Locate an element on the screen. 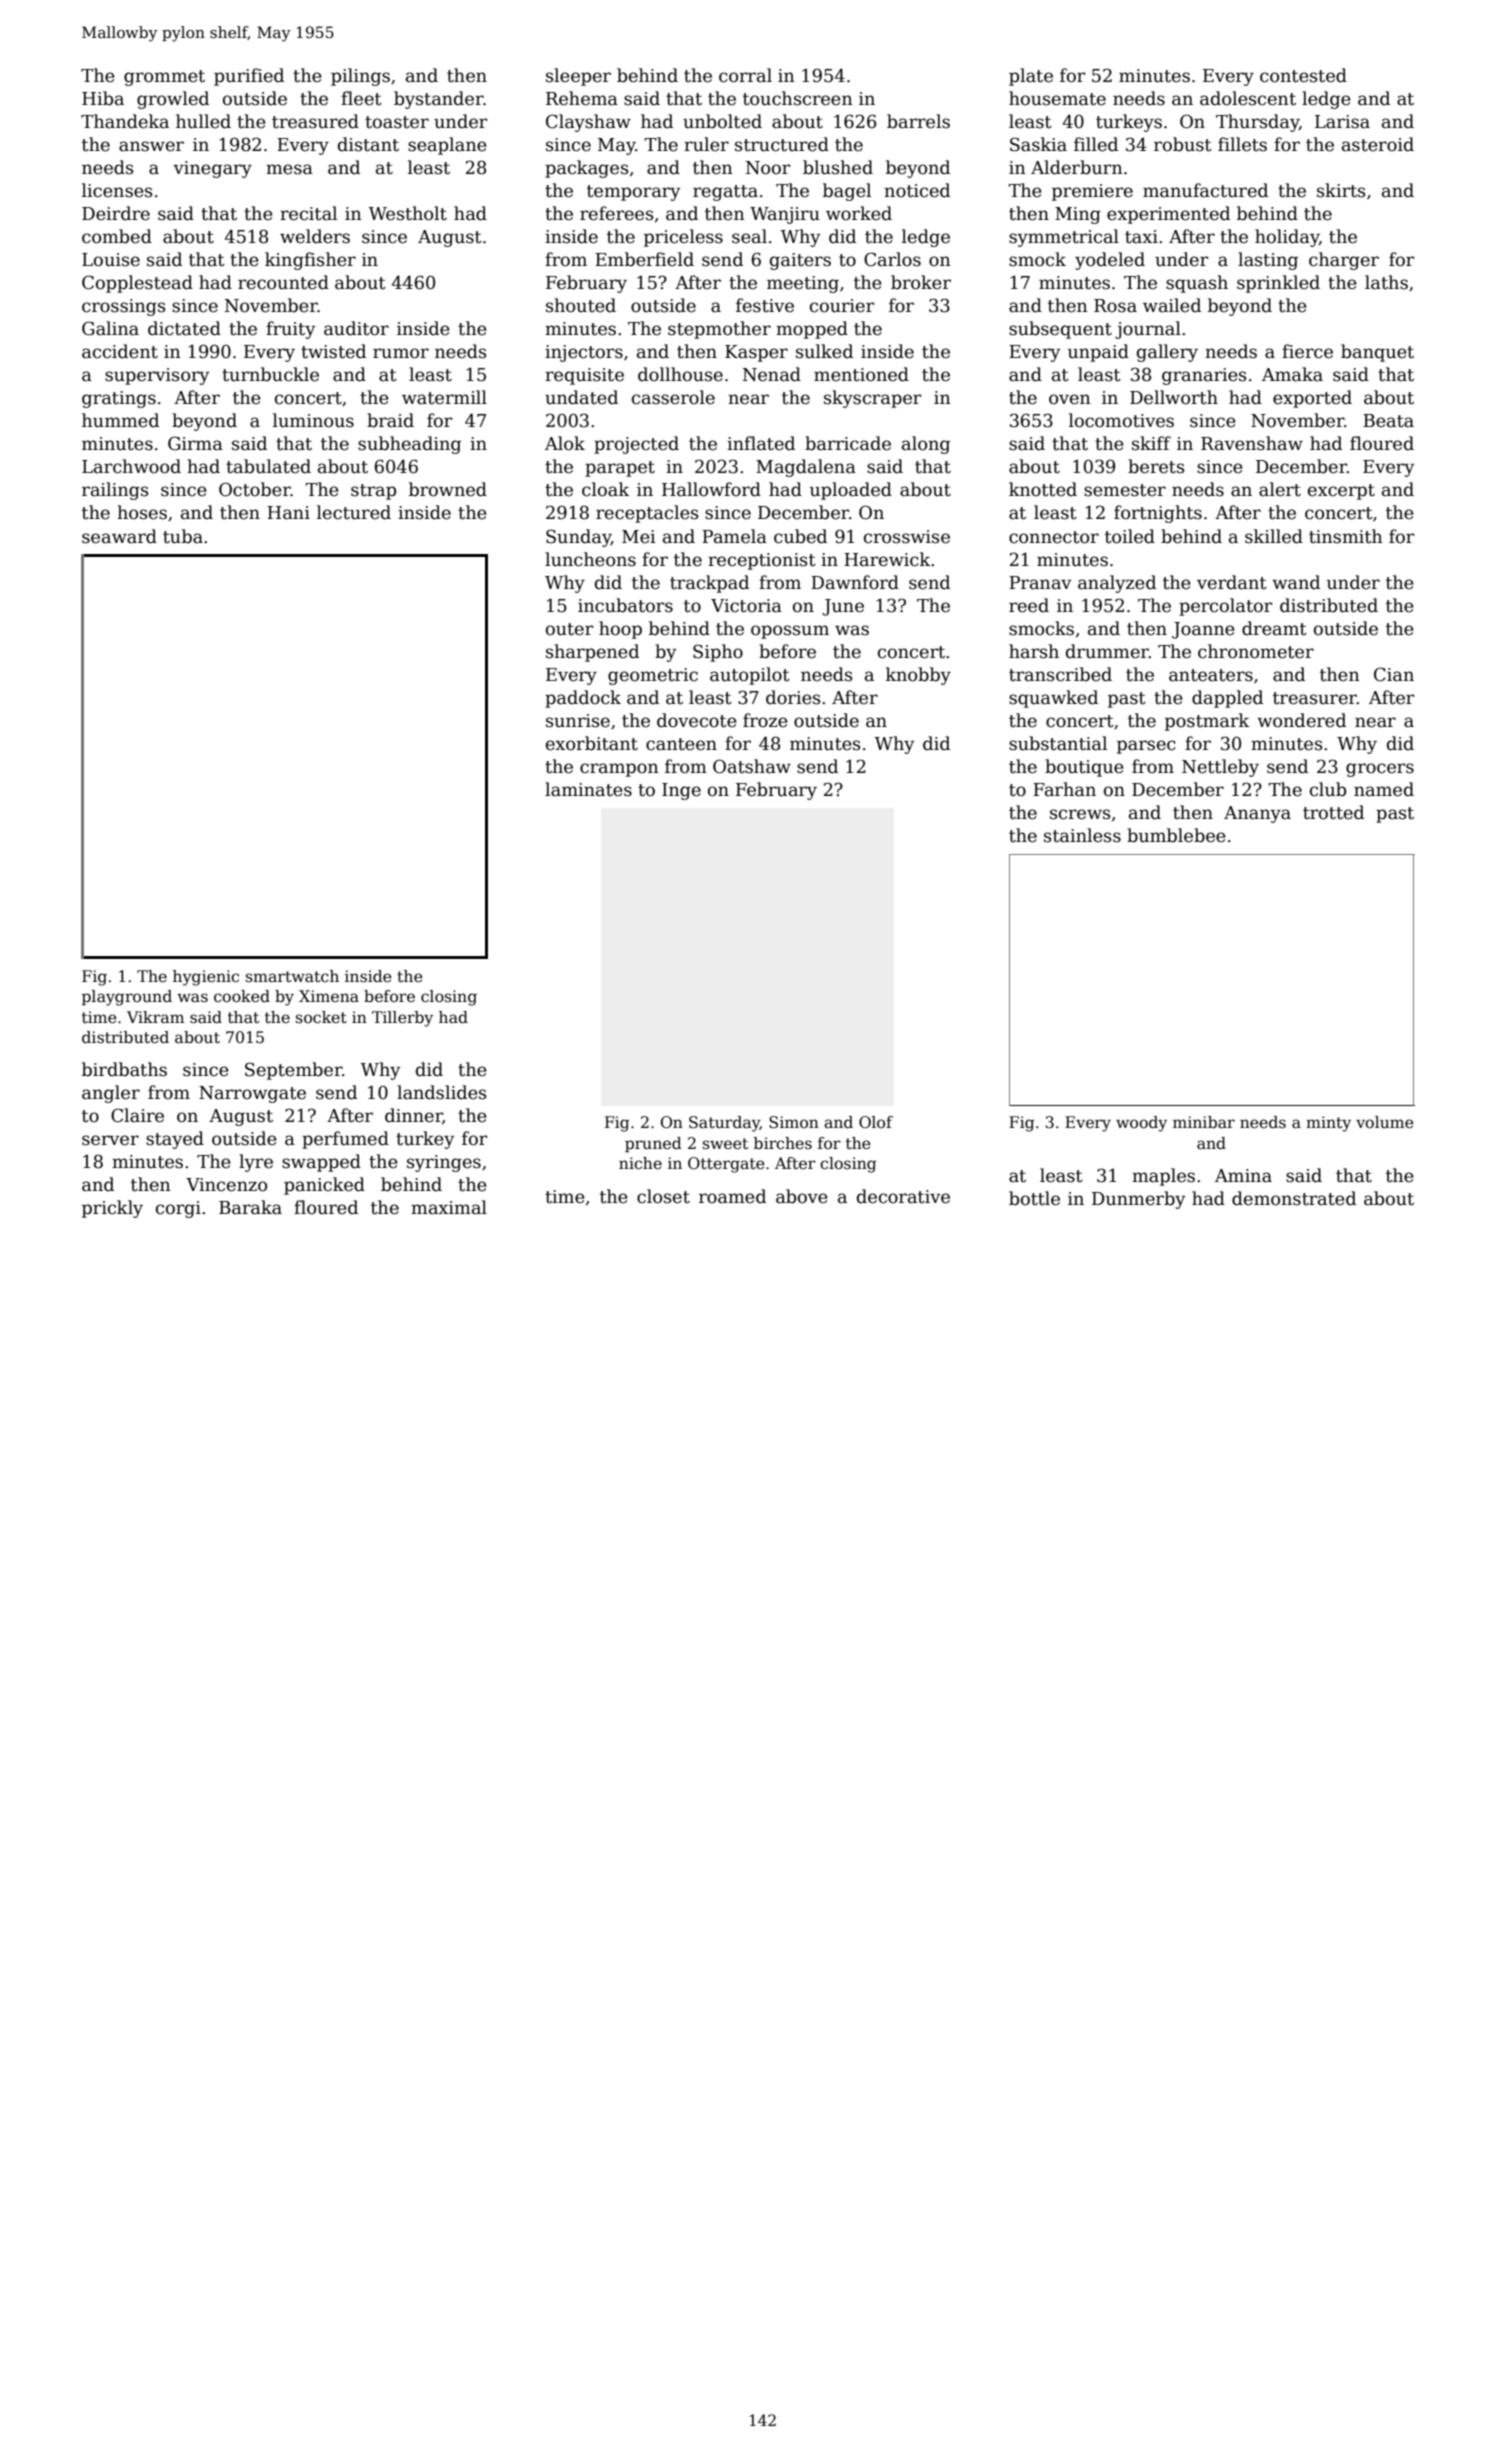 The width and height of the screenshot is (1496, 2464). Farhan is located at coordinates (1064, 789).
